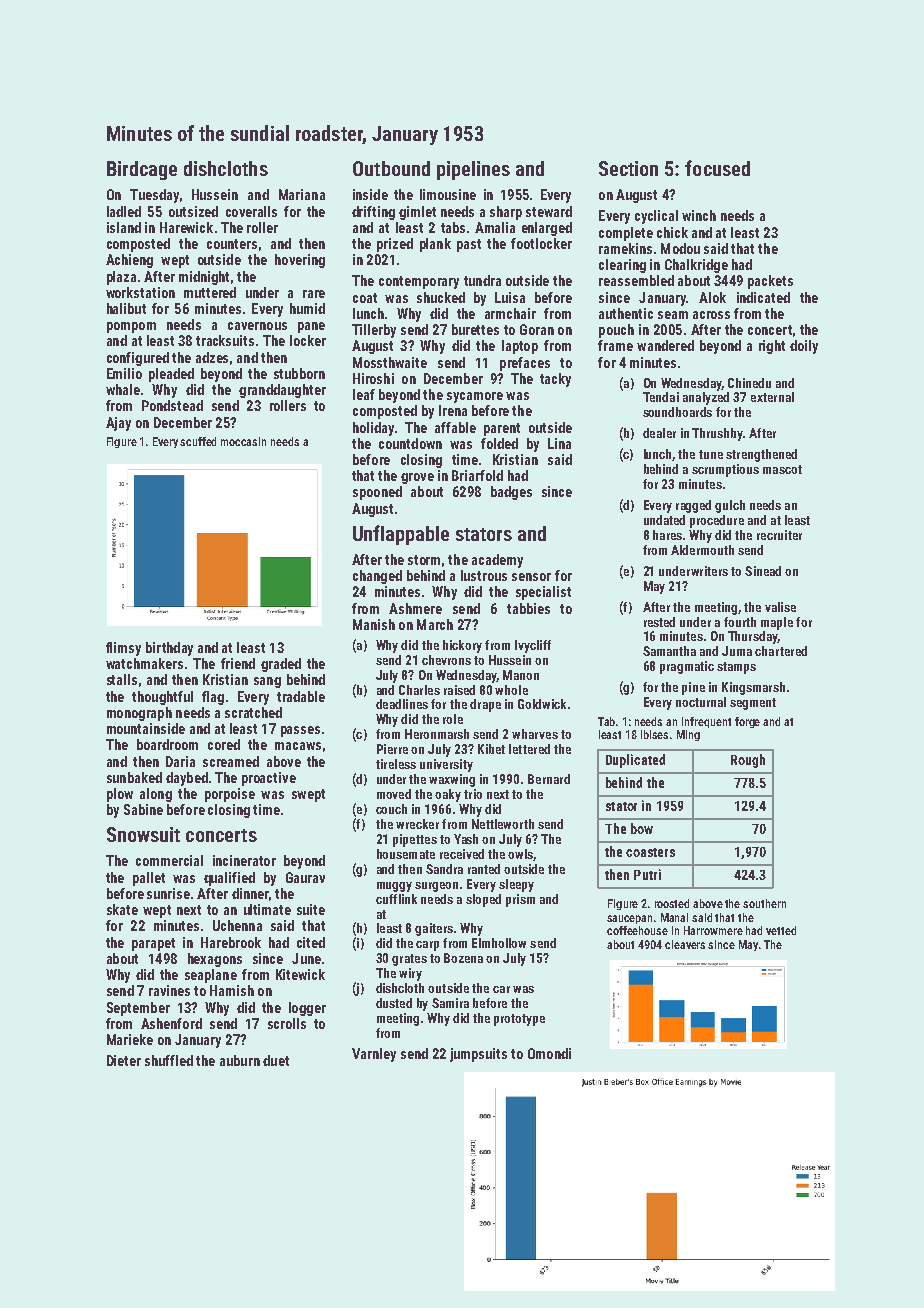 This screenshot has height=1308, width=924. Describe the element at coordinates (167, 744) in the screenshot. I see `boardroom` at that location.
